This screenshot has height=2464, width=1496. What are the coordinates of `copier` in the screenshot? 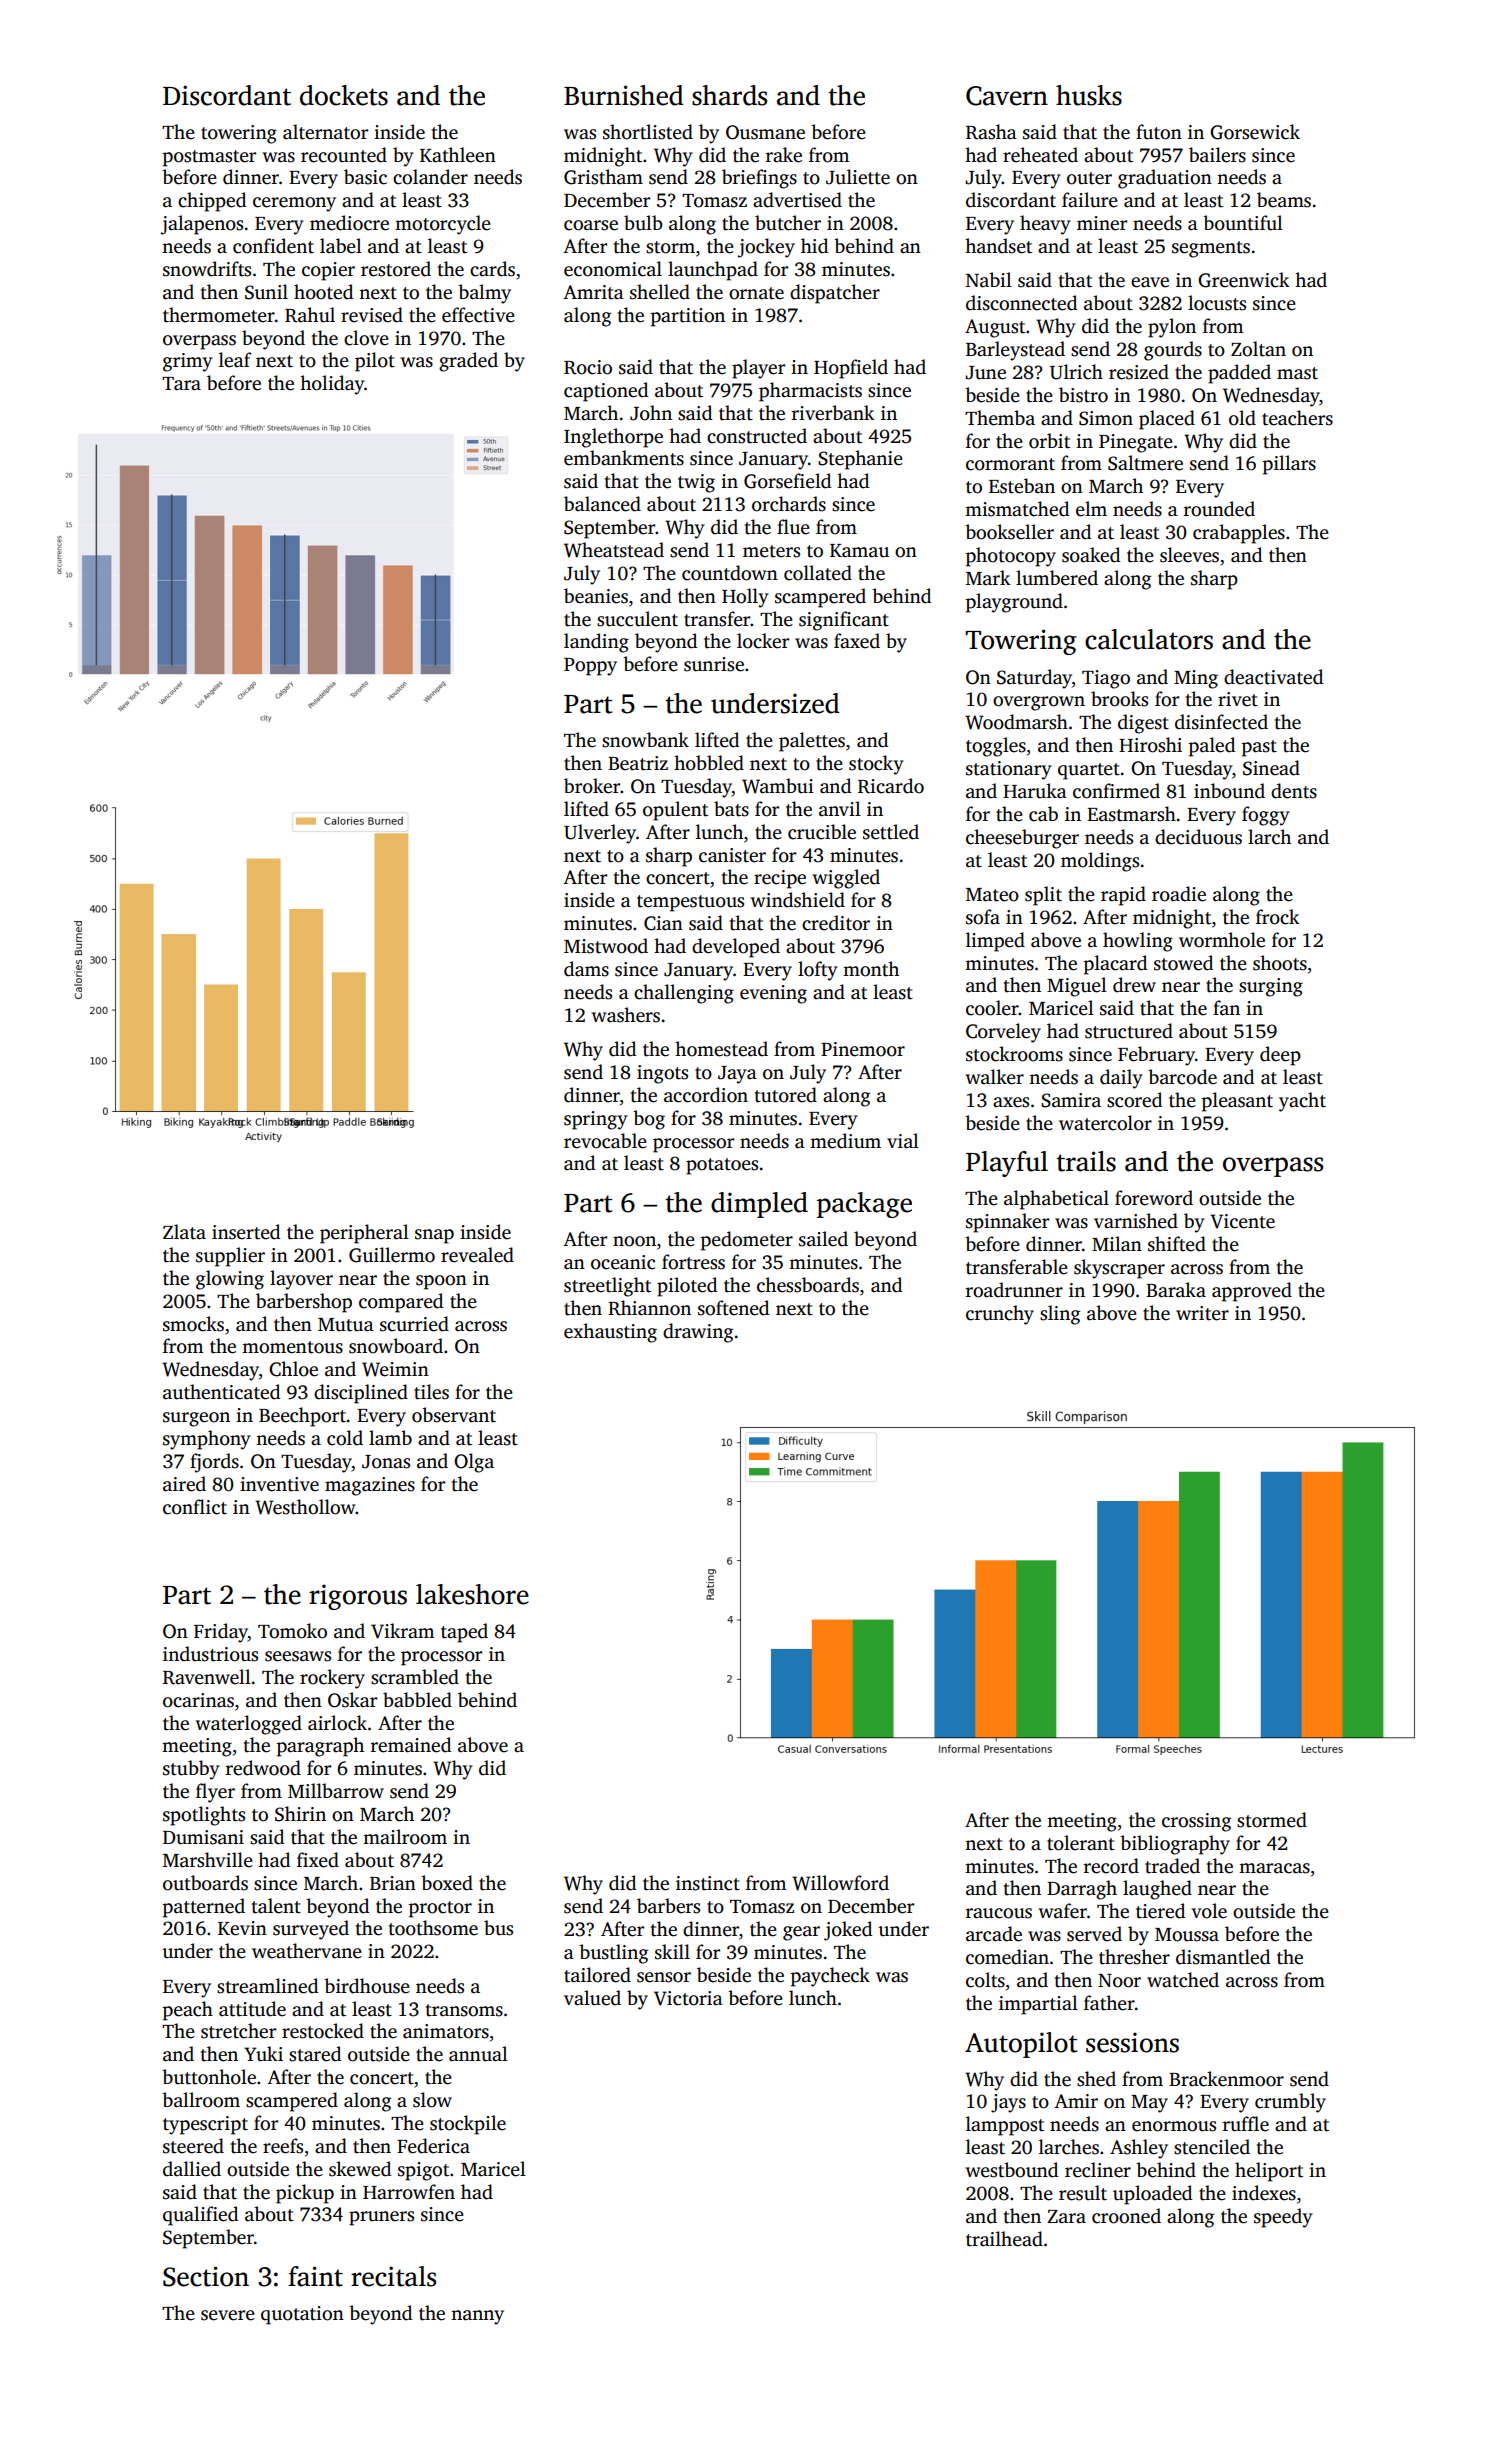 It's located at (328, 271).
